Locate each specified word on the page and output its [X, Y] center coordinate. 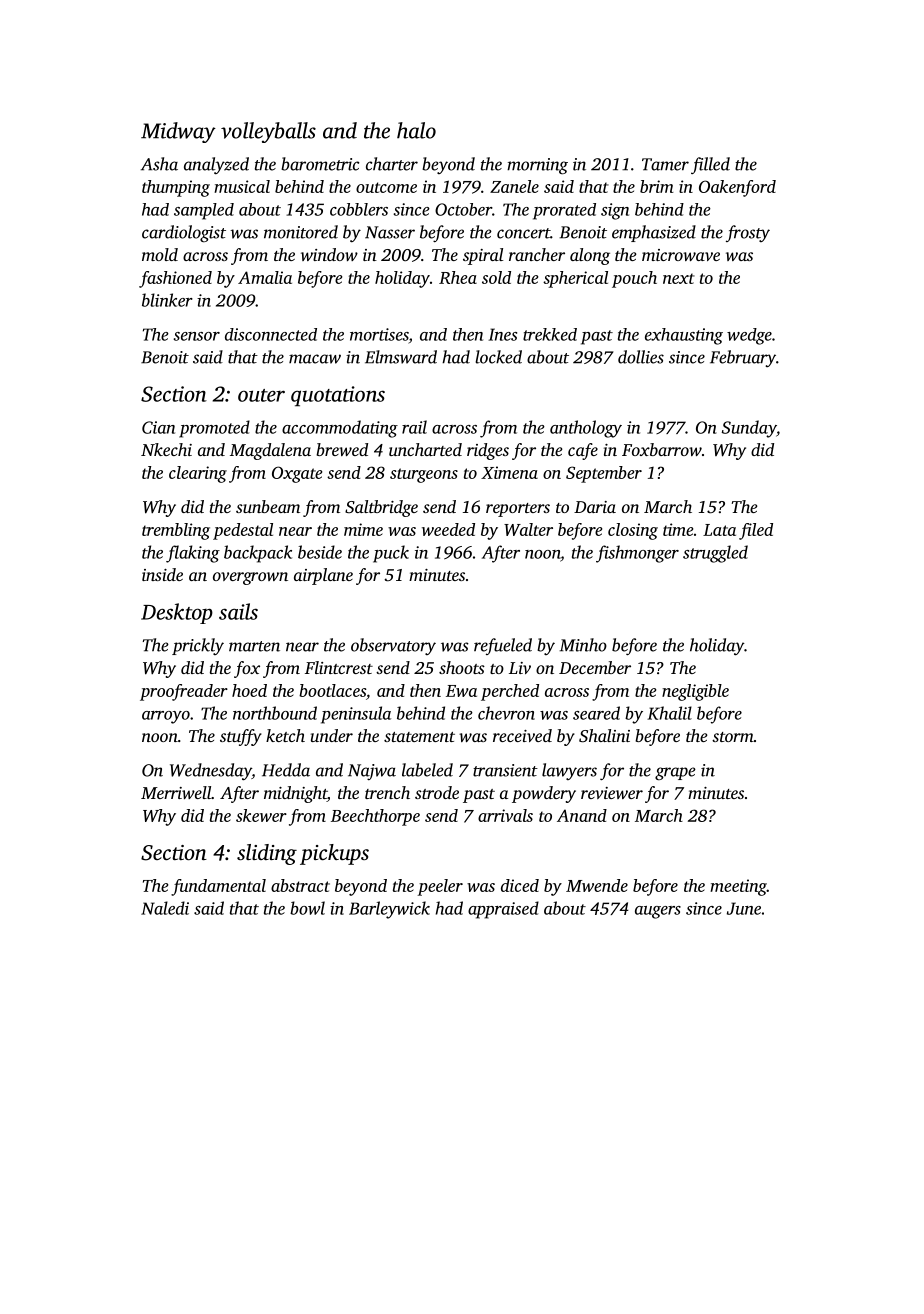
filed [756, 531]
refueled [503, 646]
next [679, 278]
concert [523, 233]
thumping [176, 188]
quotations [338, 396]
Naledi [165, 908]
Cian [158, 427]
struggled [715, 554]
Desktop [177, 613]
